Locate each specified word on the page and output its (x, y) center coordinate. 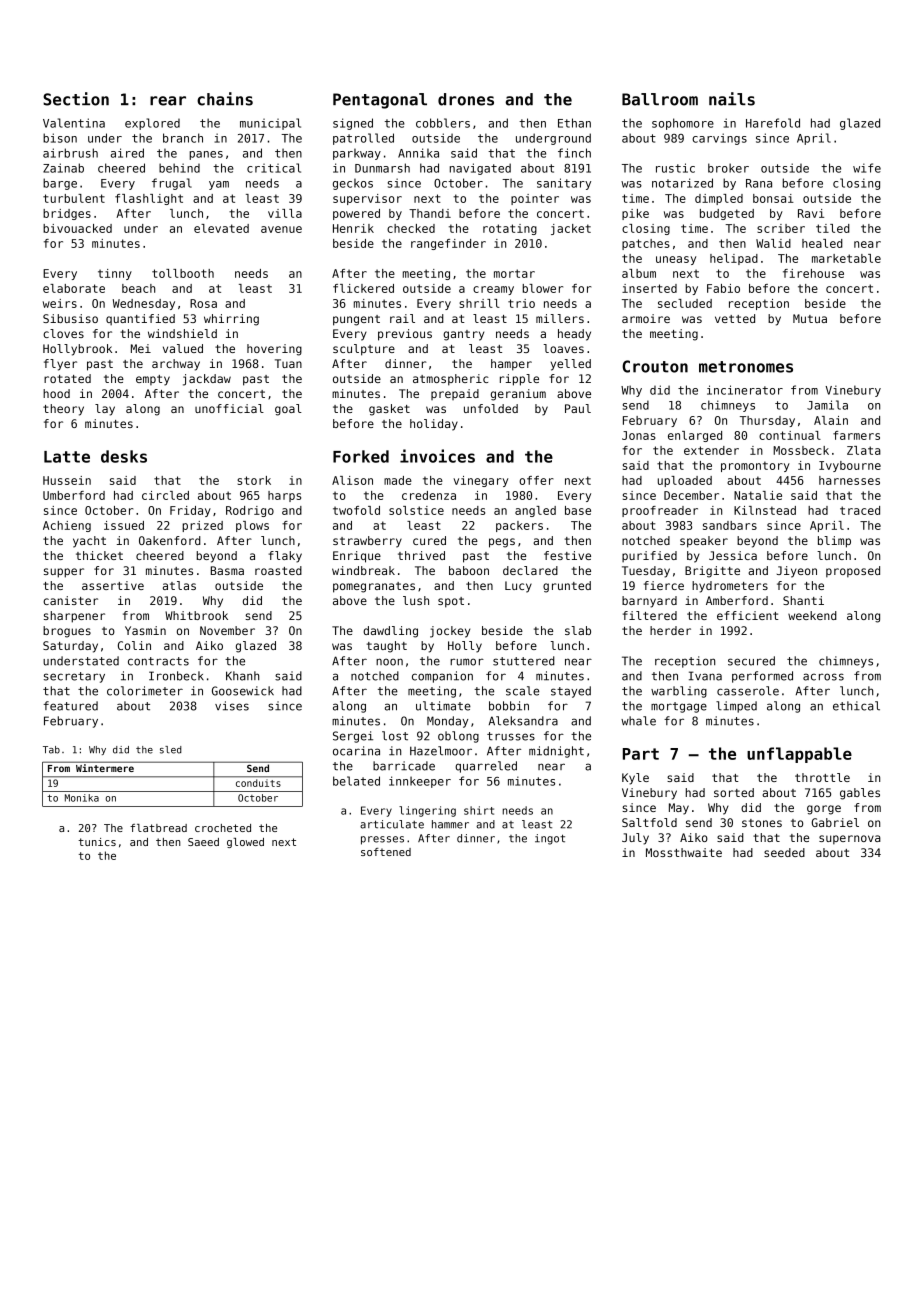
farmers (856, 435)
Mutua (810, 318)
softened (386, 852)
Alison (352, 480)
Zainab (63, 168)
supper (64, 573)
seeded (784, 852)
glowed (245, 843)
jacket (571, 229)
